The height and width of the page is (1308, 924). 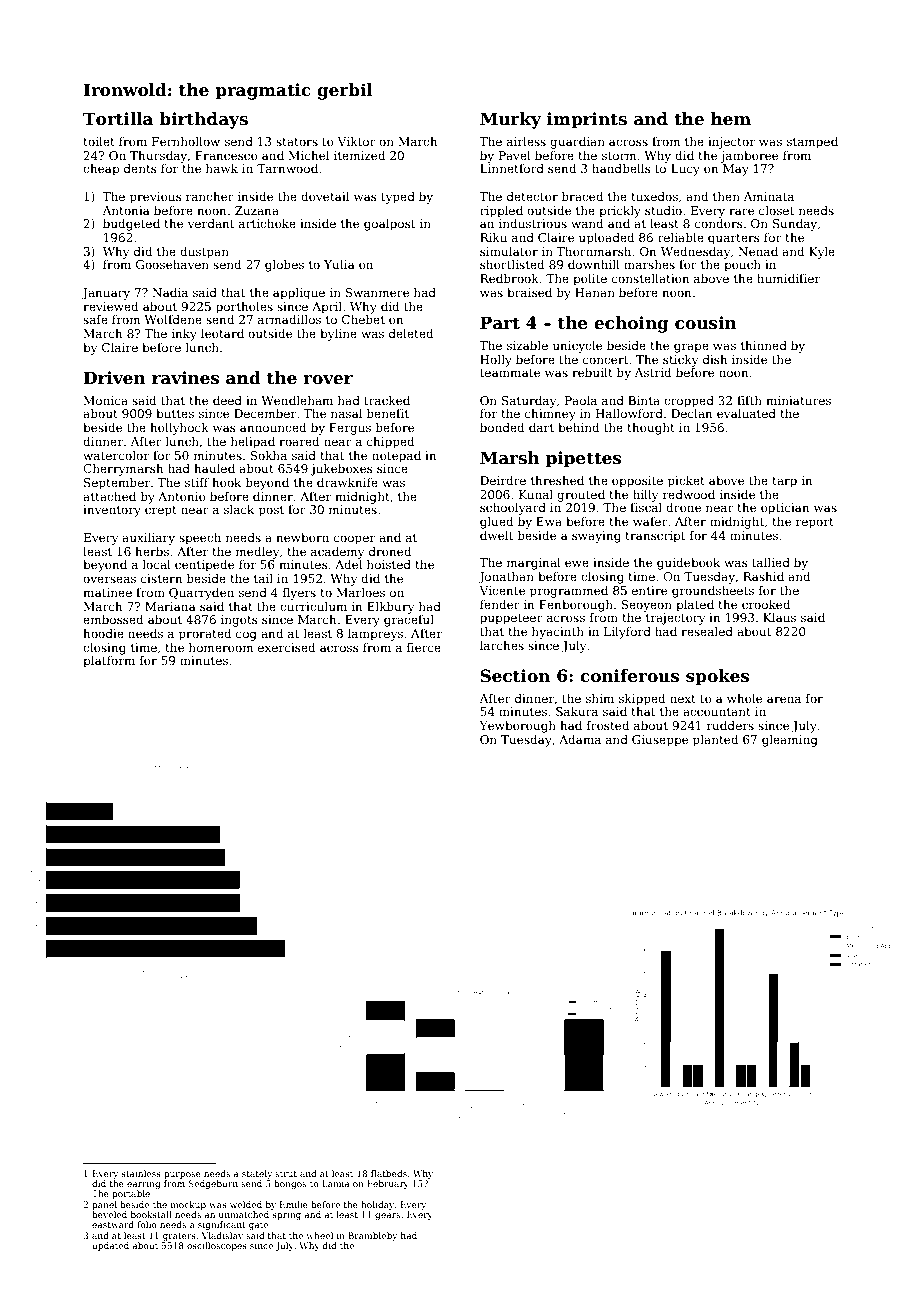 What do you see at coordinates (372, 1236) in the page?
I see `Brambleby` at bounding box center [372, 1236].
